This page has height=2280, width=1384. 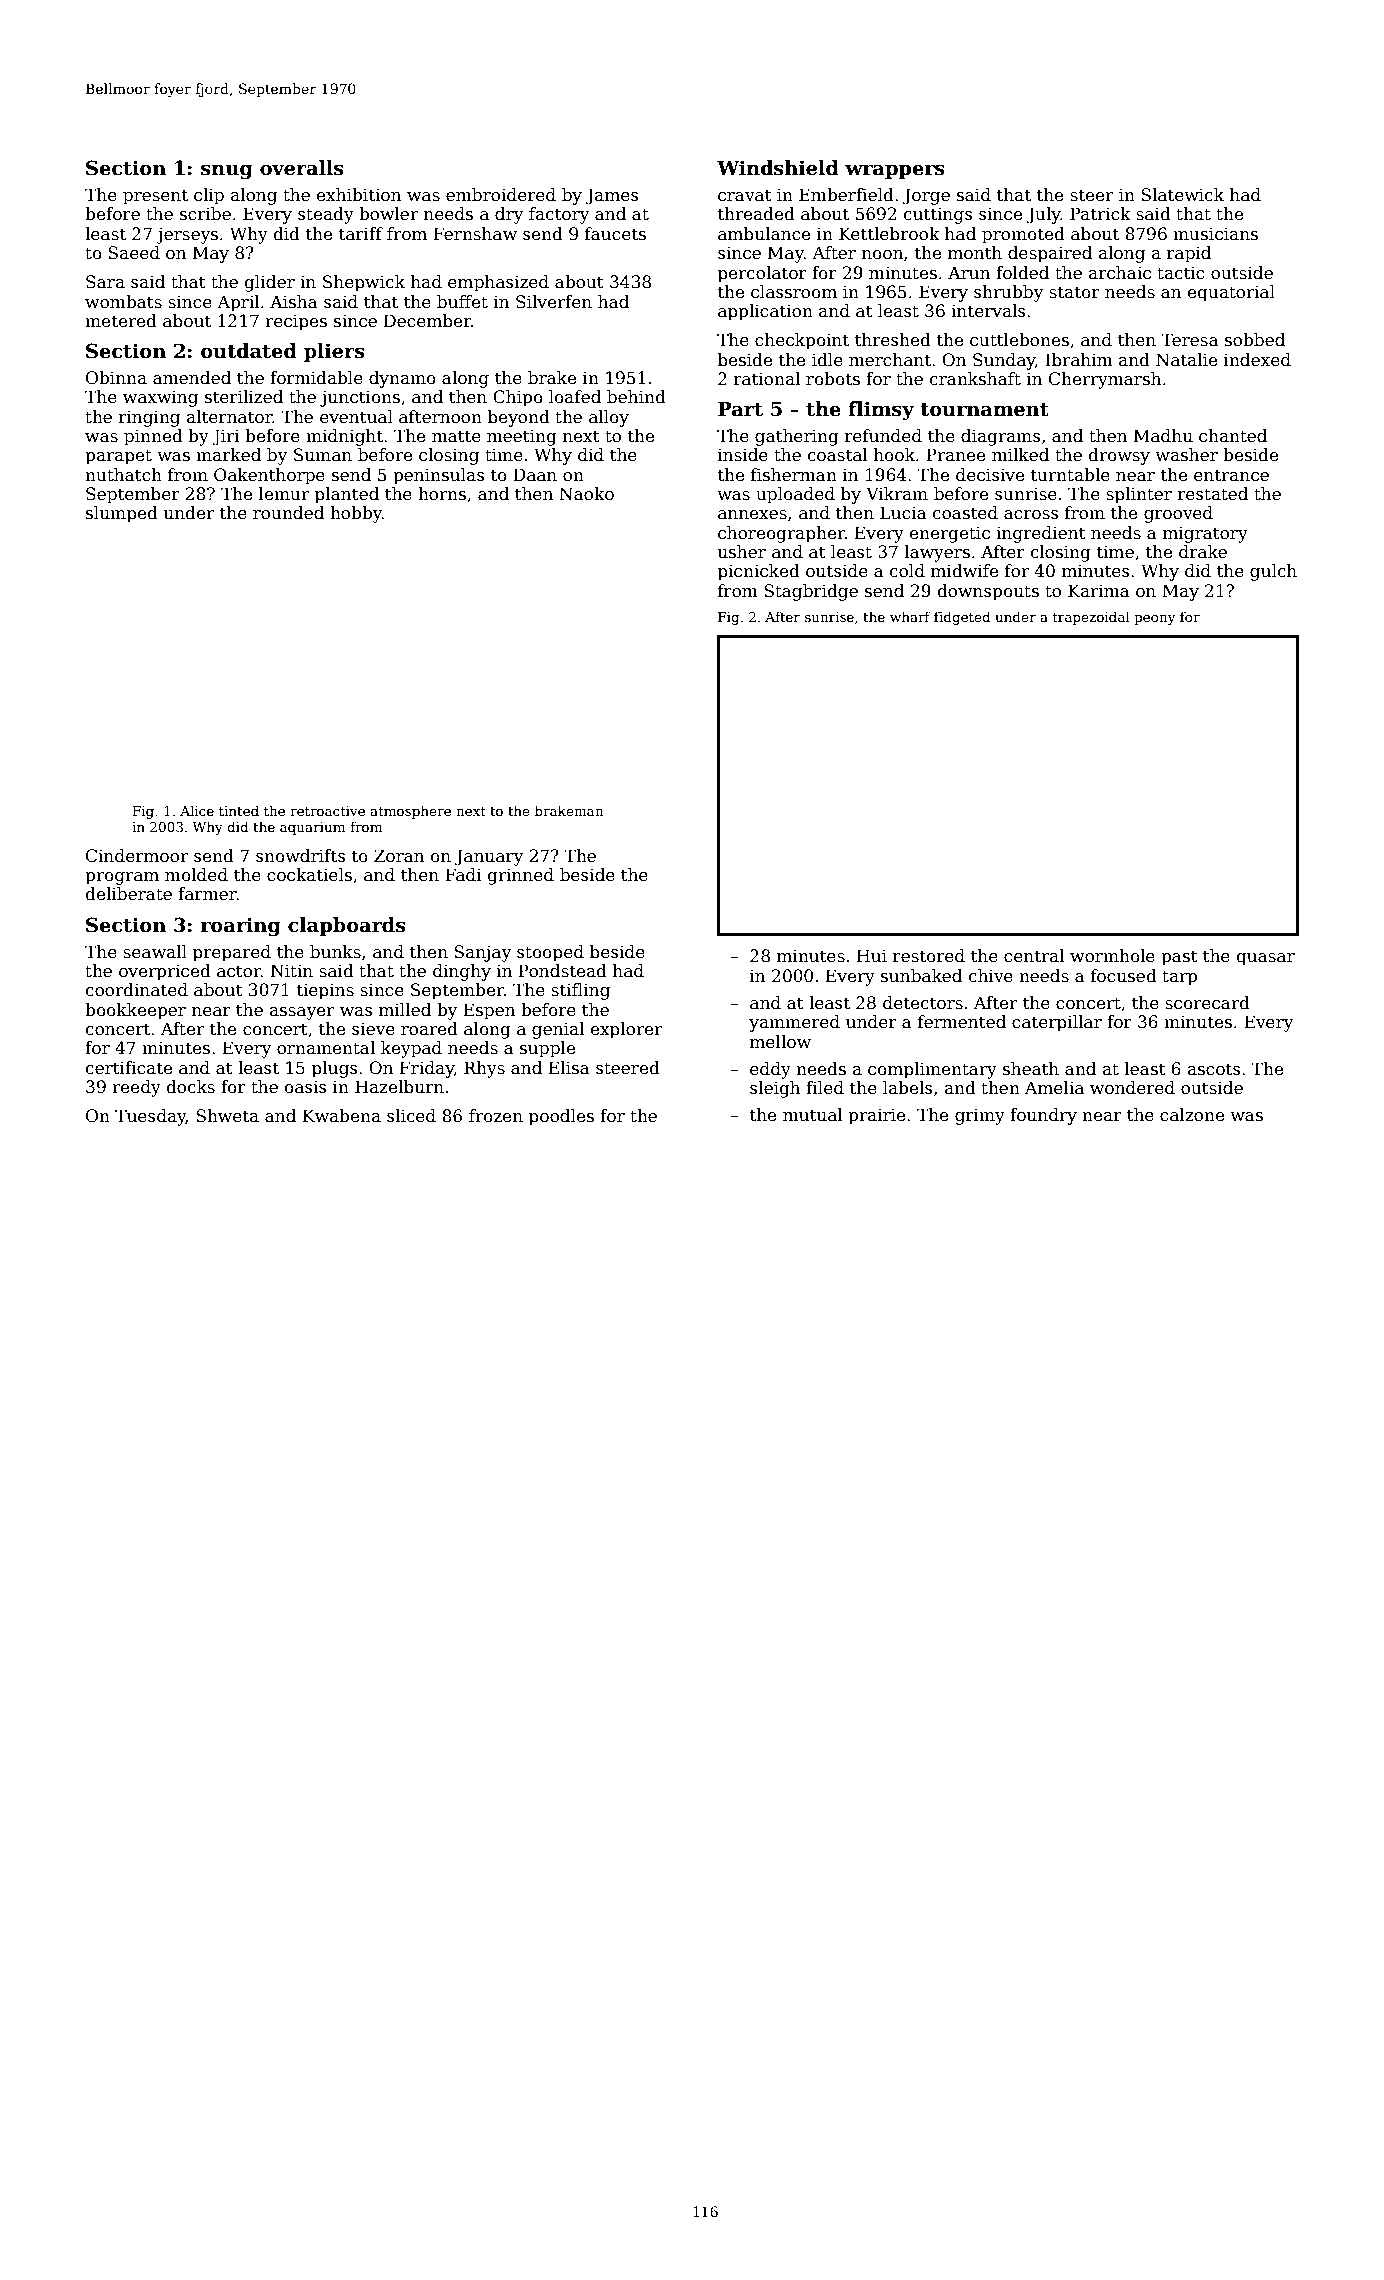 What do you see at coordinates (227, 1116) in the page?
I see `Shweta` at bounding box center [227, 1116].
